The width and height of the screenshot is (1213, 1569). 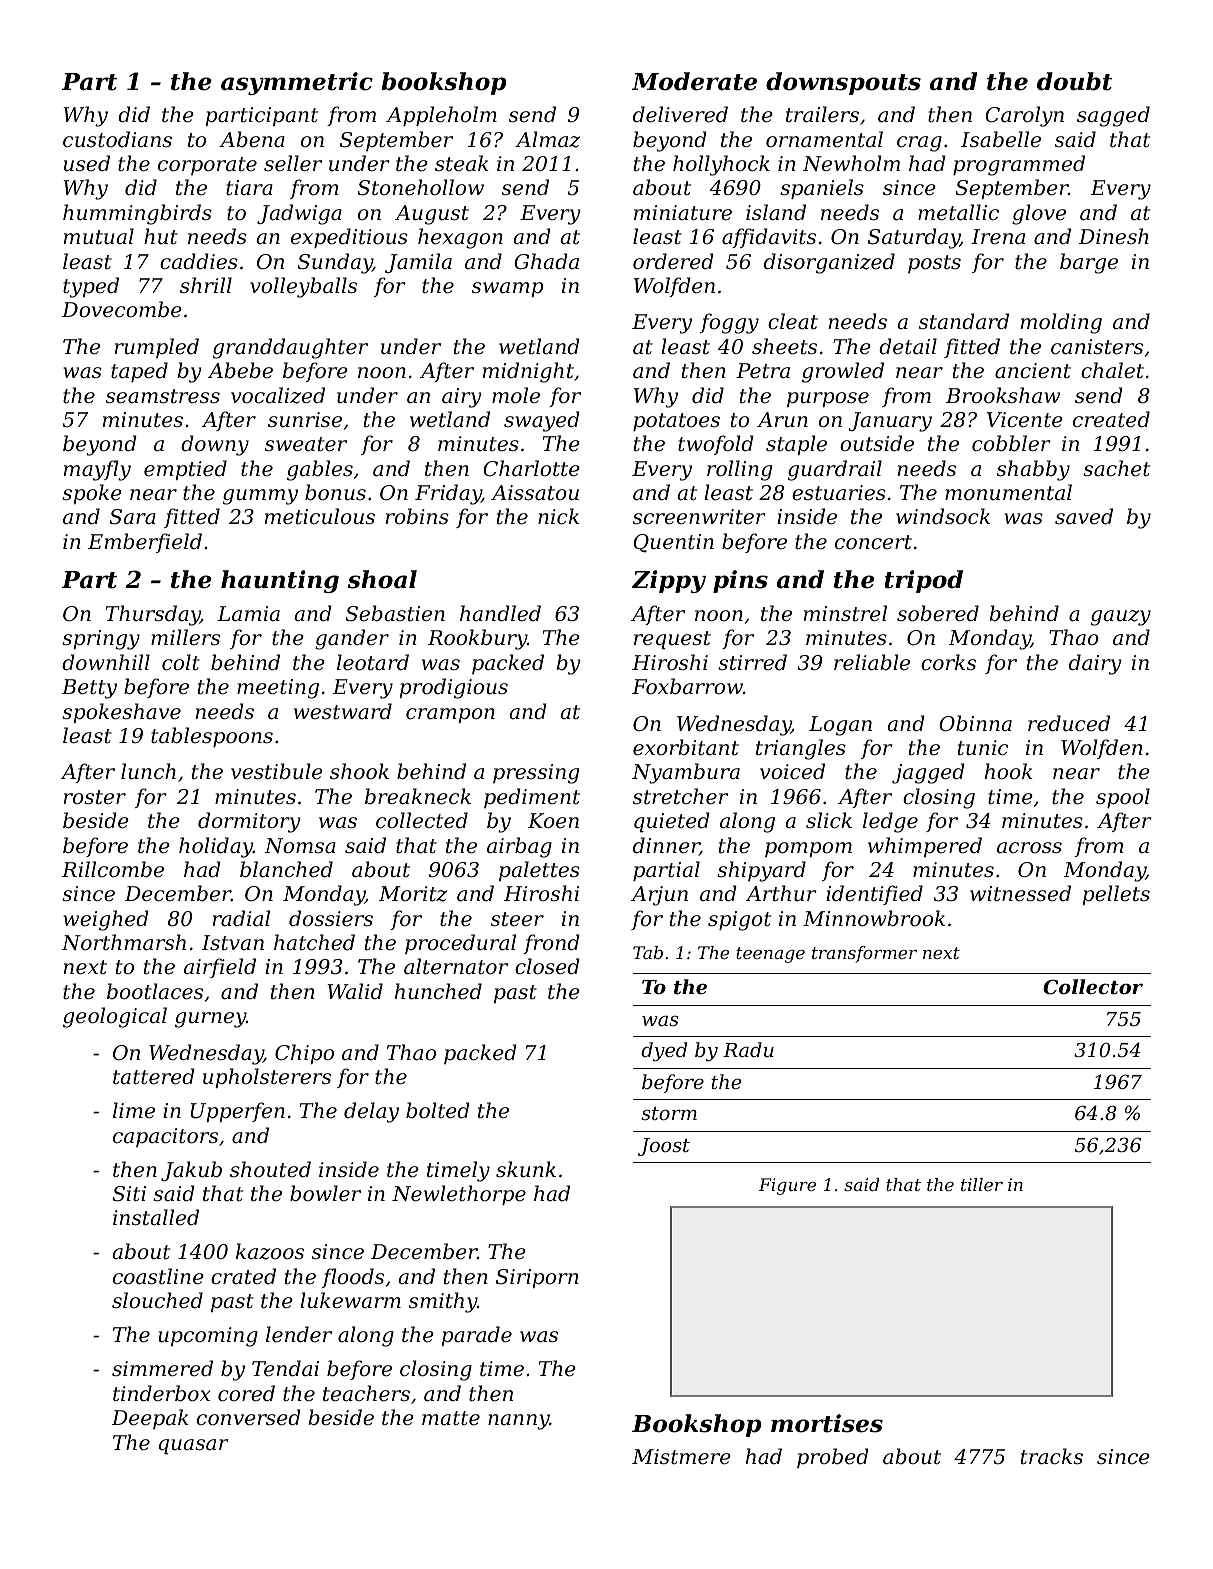 What do you see at coordinates (664, 1147) in the screenshot?
I see `Joost` at bounding box center [664, 1147].
